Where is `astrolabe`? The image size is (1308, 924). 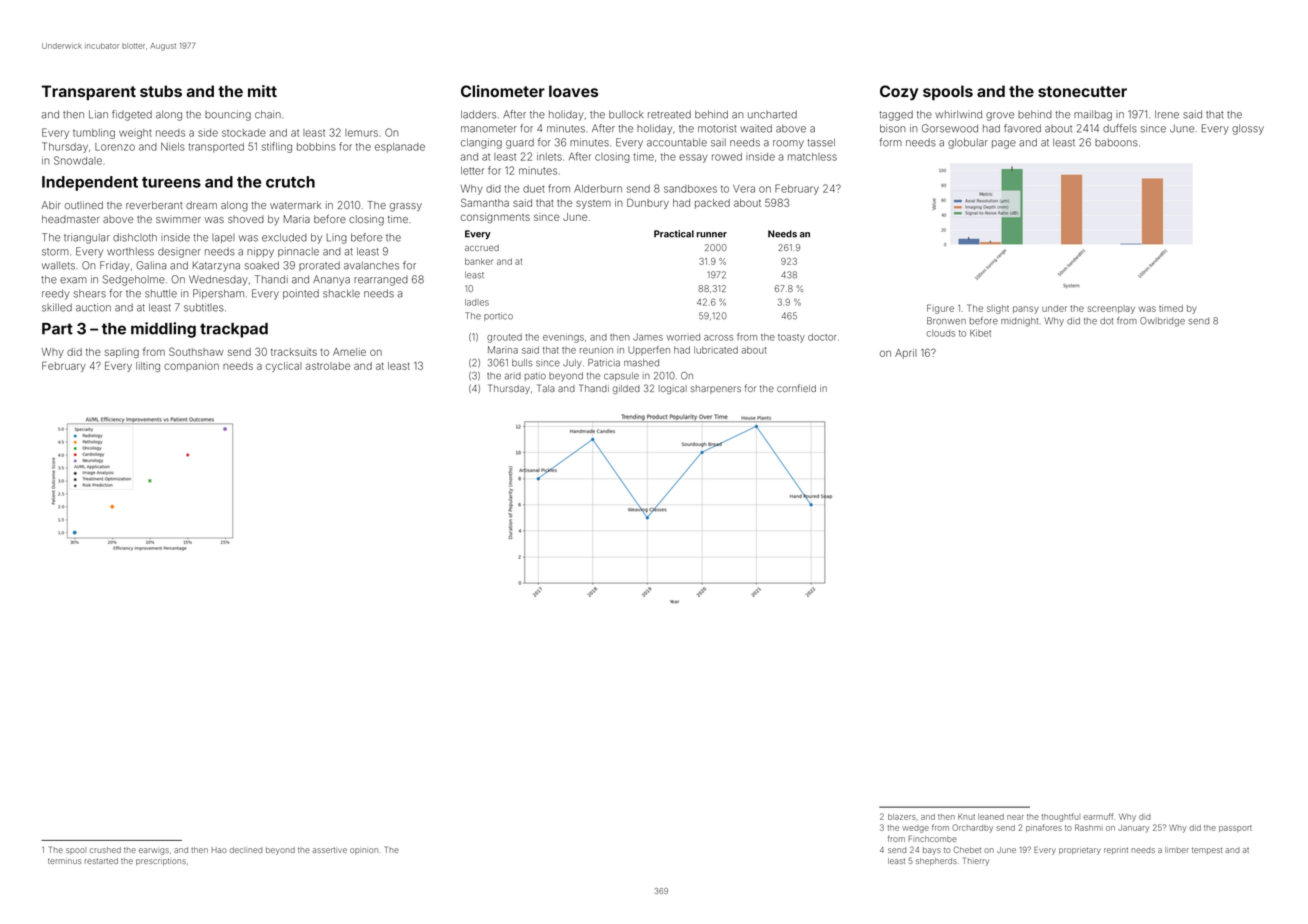 astrolabe is located at coordinates (328, 366).
